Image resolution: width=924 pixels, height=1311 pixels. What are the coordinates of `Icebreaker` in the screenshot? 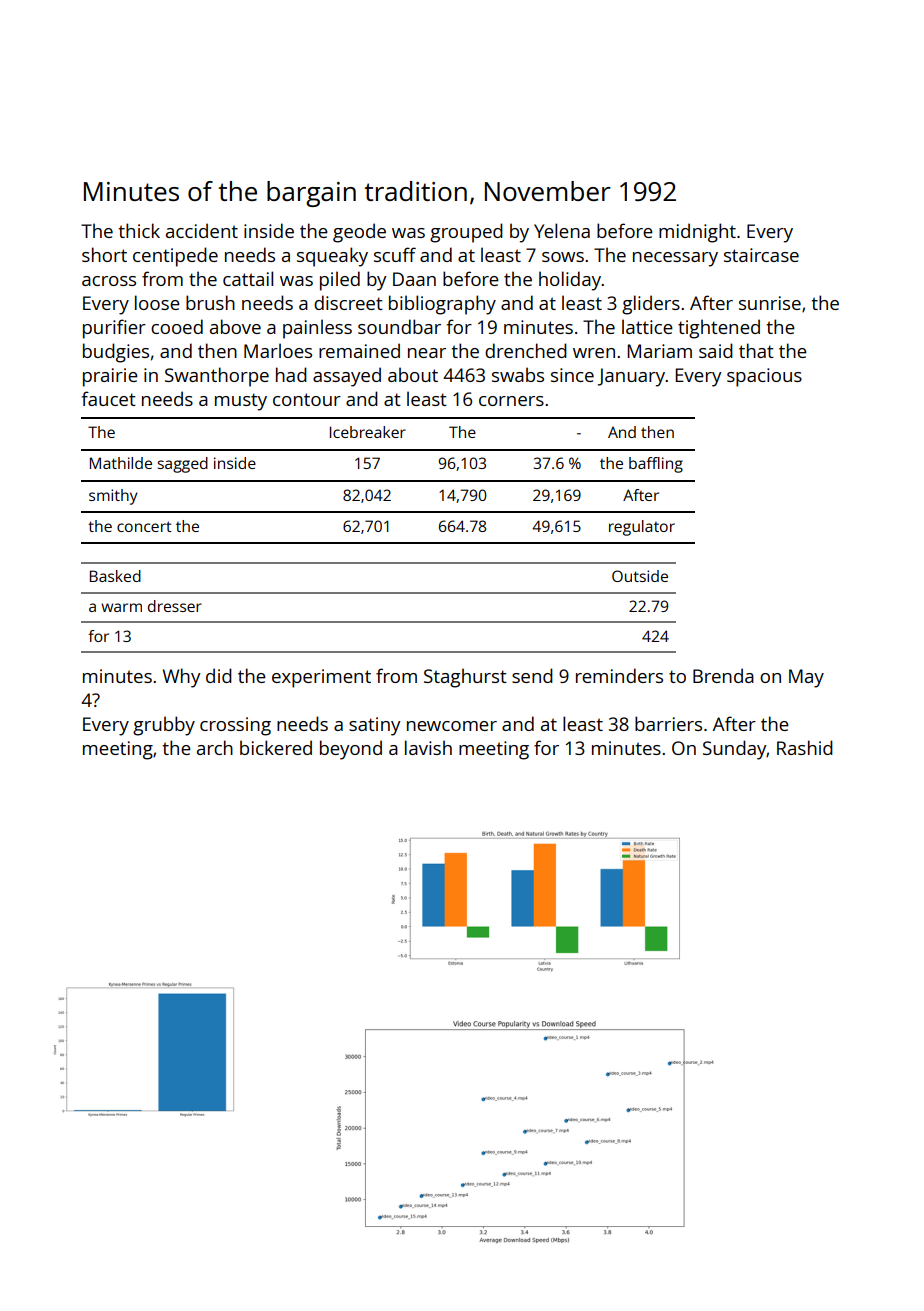 It's located at (368, 432).
